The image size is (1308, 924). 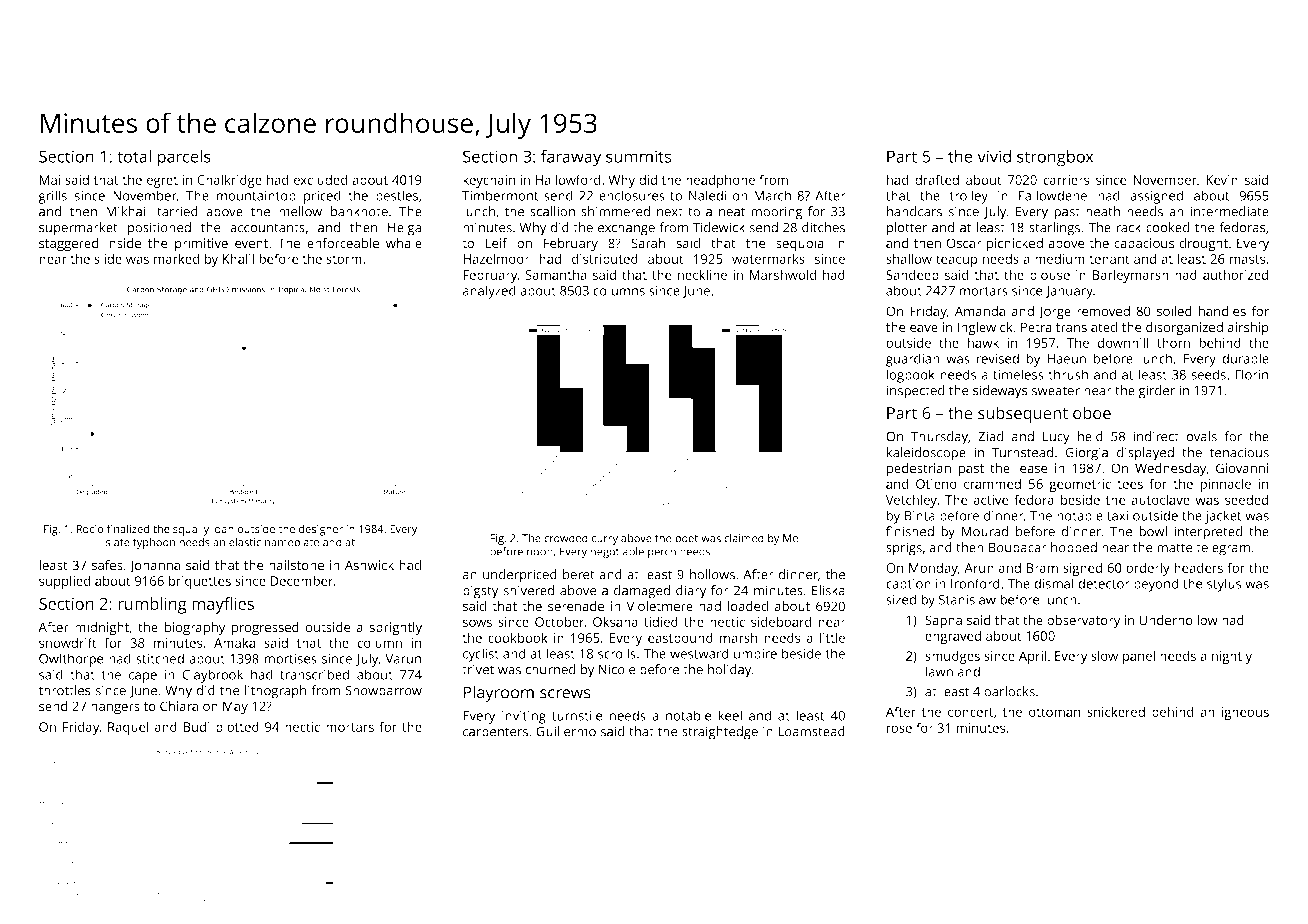 What do you see at coordinates (1222, 180) in the page?
I see `Kevin` at bounding box center [1222, 180].
